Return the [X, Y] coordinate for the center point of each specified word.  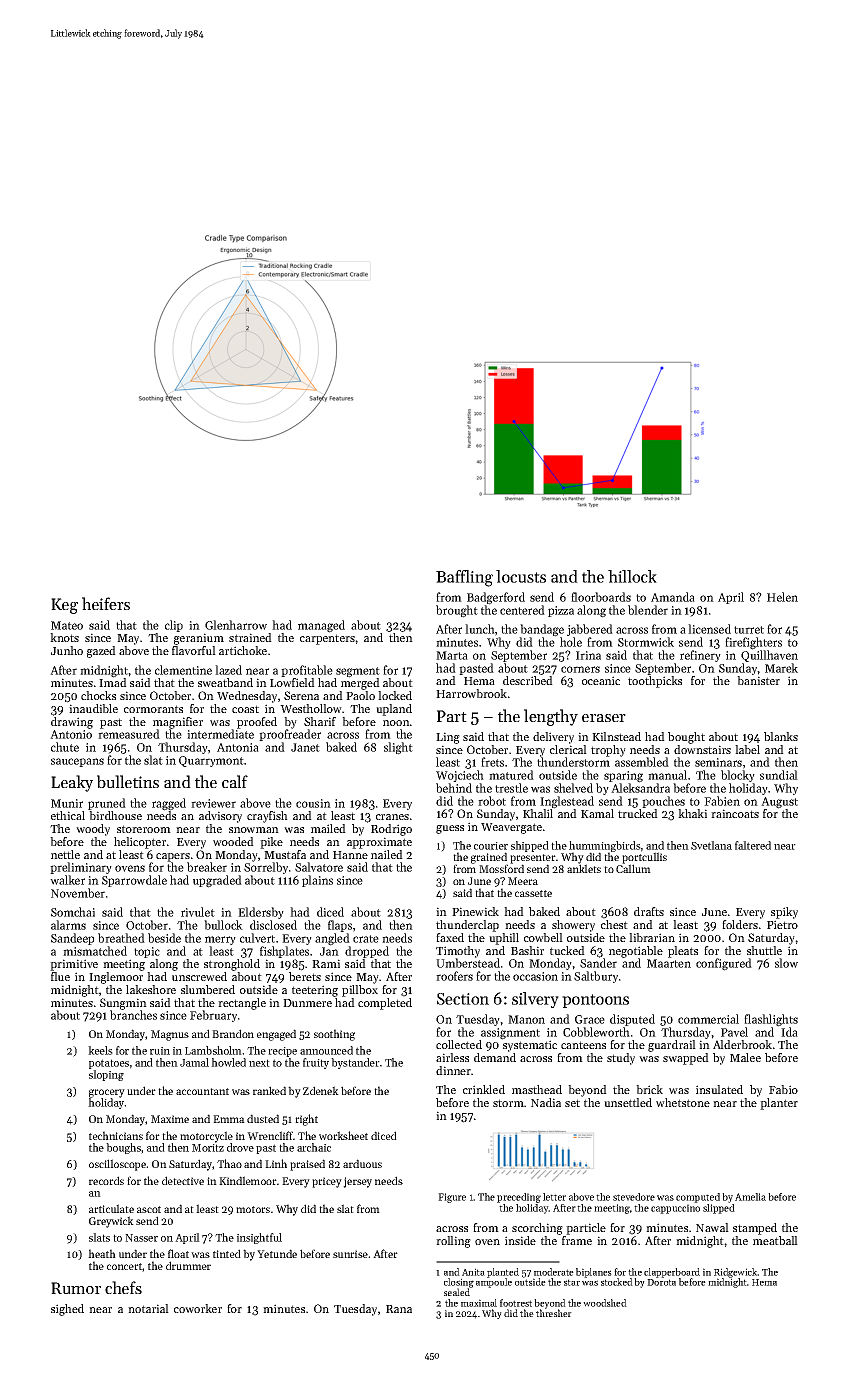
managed [321, 626]
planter [779, 1104]
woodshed [605, 1303]
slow [786, 963]
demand [495, 1057]
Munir [67, 803]
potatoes [109, 1064]
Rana [399, 1309]
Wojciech [460, 776]
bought [686, 738]
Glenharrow [236, 625]
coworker [198, 1308]
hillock [632, 576]
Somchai [73, 912]
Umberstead [468, 963]
